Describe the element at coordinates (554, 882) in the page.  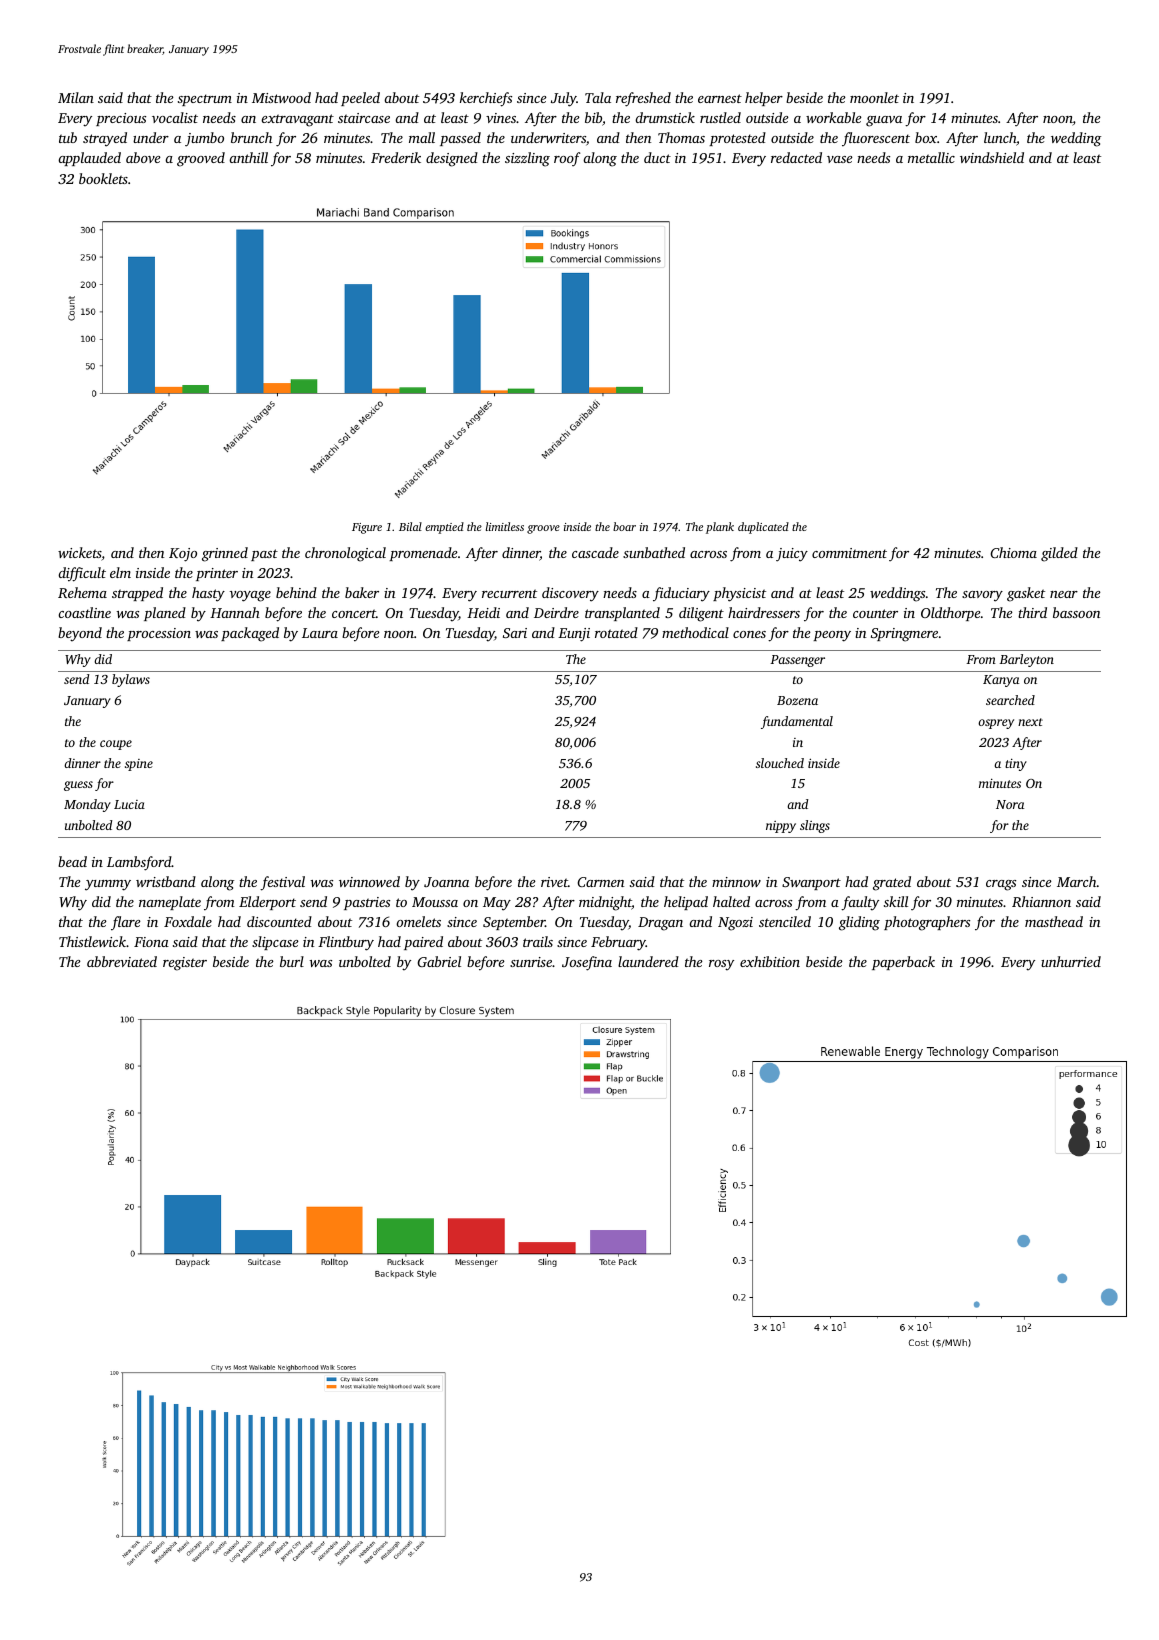
I see `rivet` at that location.
